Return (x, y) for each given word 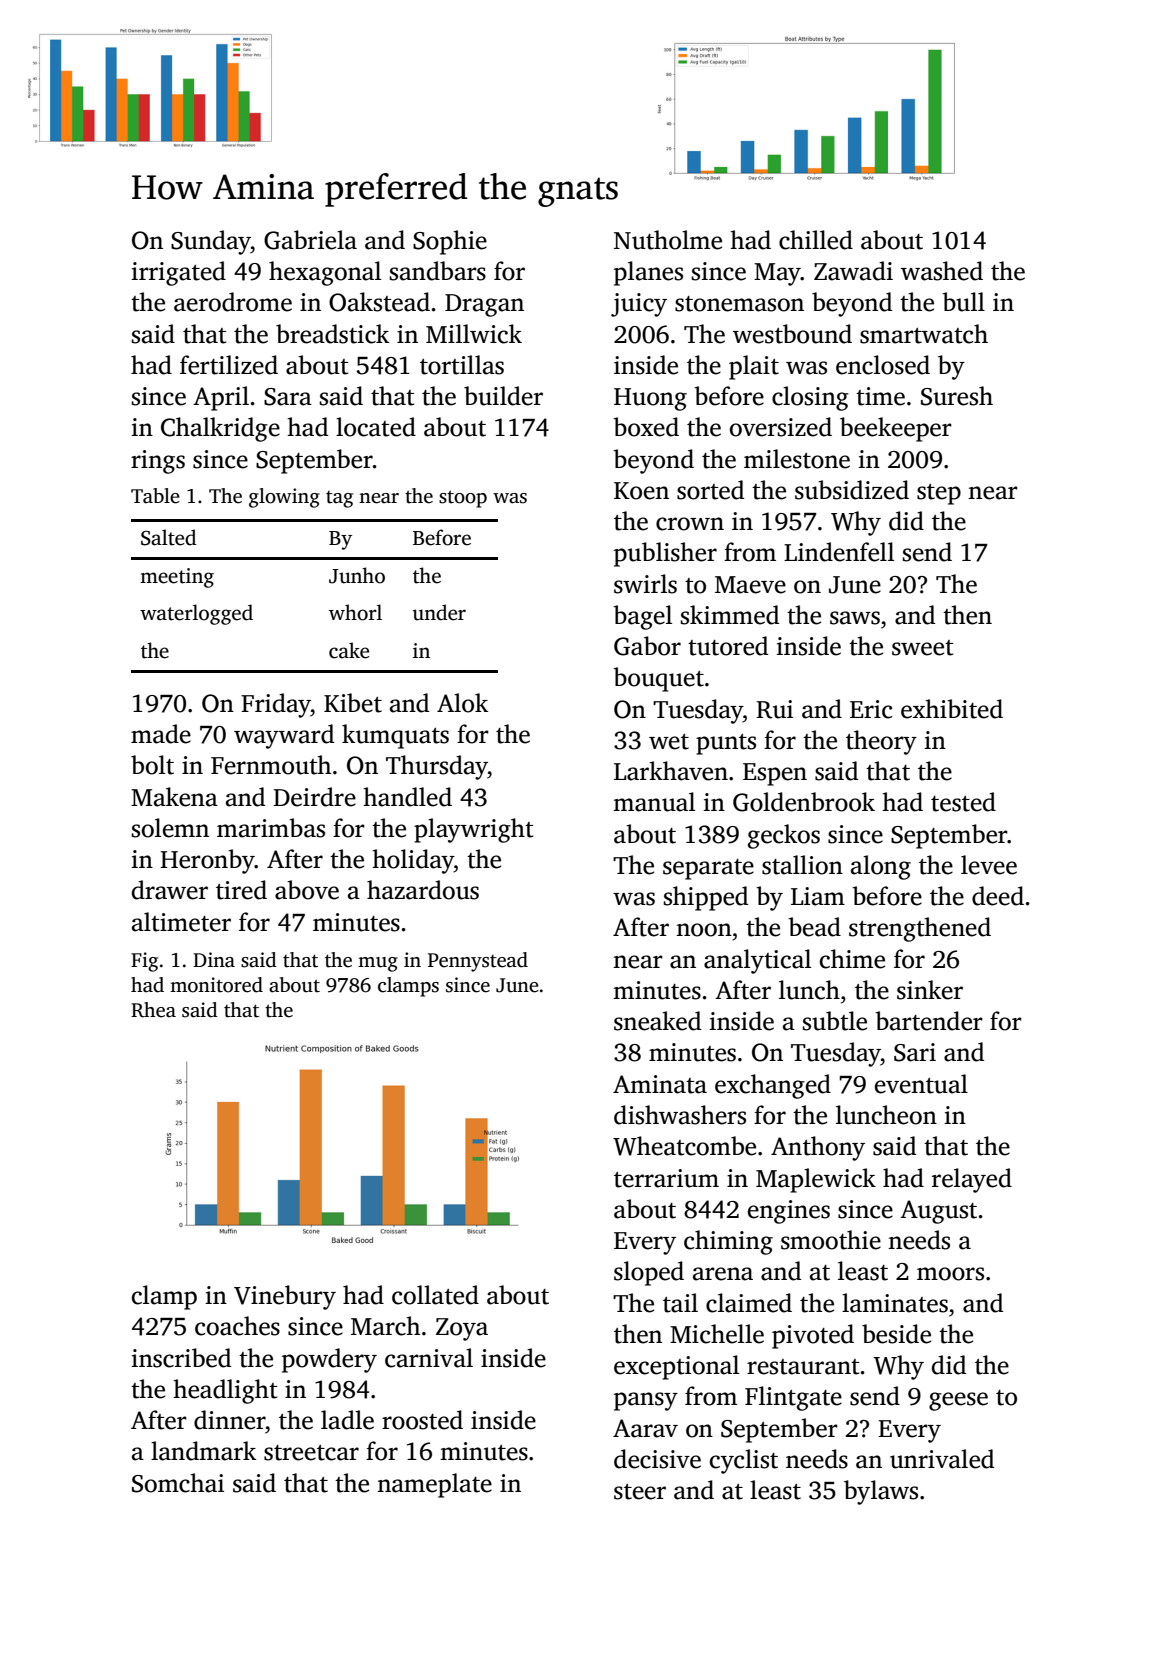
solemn (170, 828)
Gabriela (310, 240)
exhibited (952, 709)
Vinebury (285, 1297)
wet (669, 742)
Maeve (750, 585)
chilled (816, 240)
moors (950, 1274)
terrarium (666, 1178)
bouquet (658, 679)
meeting (177, 578)
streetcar (311, 1453)
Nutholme (668, 240)
